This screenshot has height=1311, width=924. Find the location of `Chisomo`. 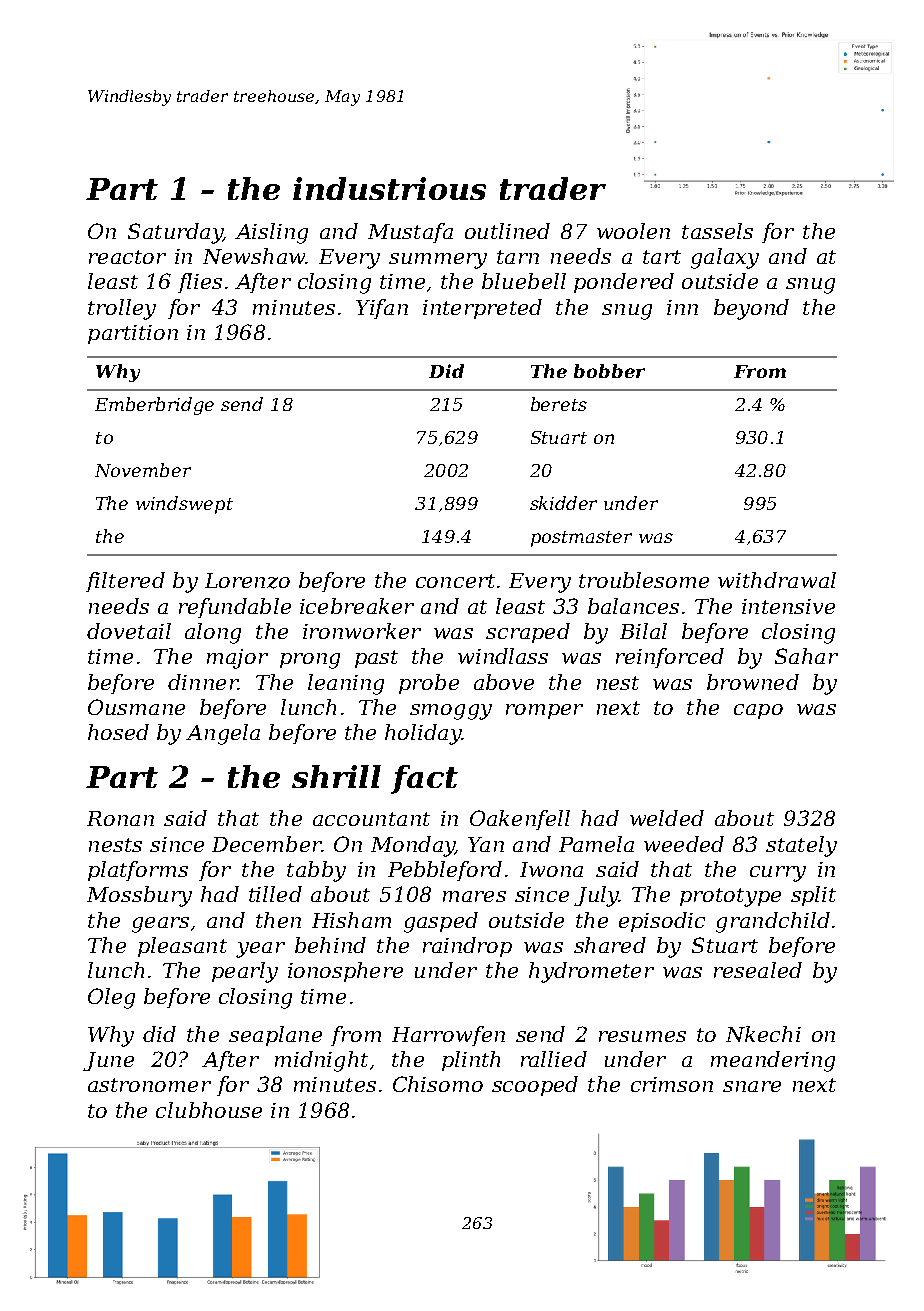

Chisomo is located at coordinates (438, 1084).
